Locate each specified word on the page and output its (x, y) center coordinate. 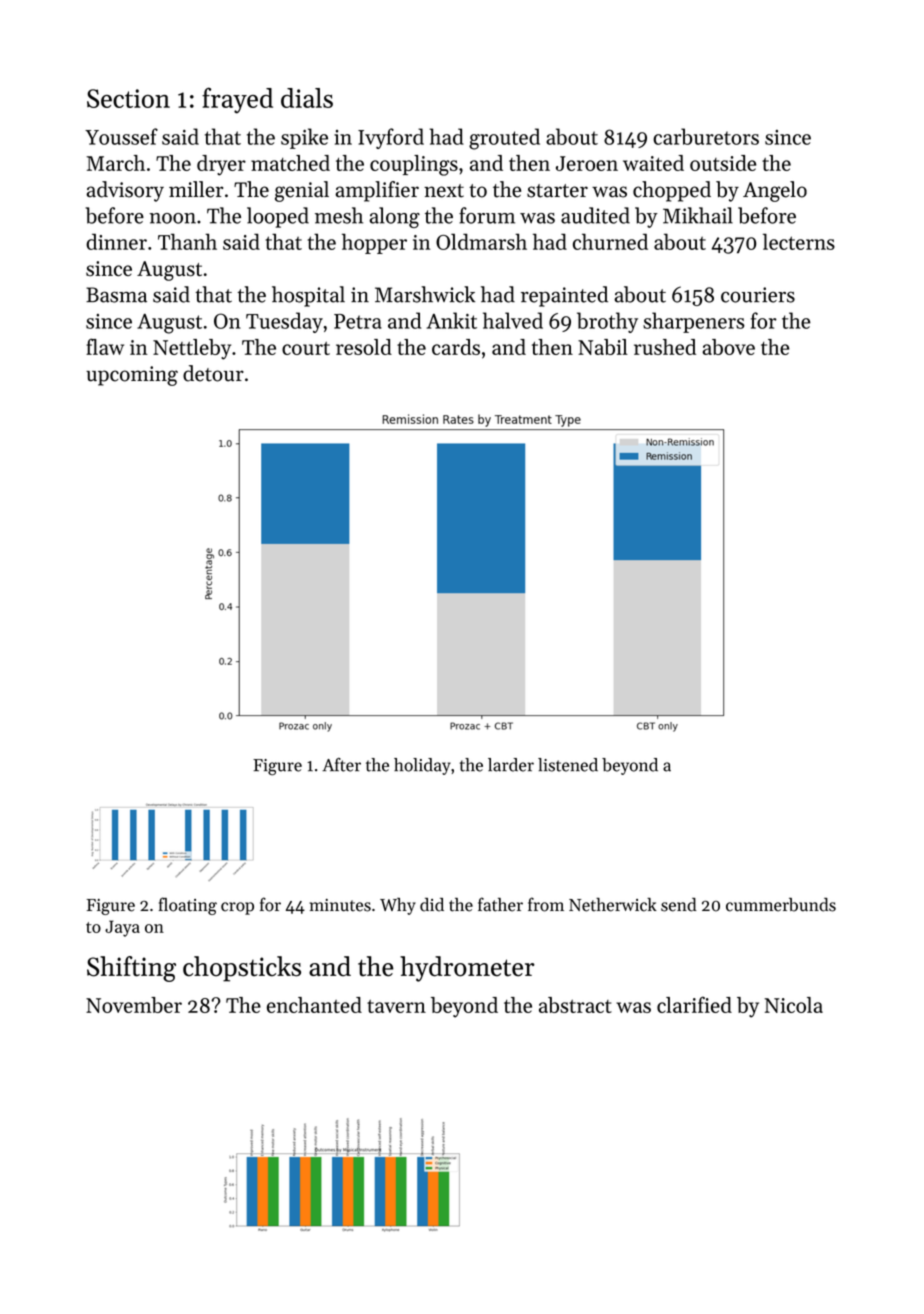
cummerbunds (781, 905)
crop (237, 908)
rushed (665, 347)
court (306, 348)
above (728, 347)
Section (128, 98)
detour (213, 373)
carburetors (706, 136)
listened (568, 765)
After (341, 765)
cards (456, 347)
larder (511, 765)
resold (364, 347)
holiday (422, 766)
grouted (504, 139)
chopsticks (242, 969)
